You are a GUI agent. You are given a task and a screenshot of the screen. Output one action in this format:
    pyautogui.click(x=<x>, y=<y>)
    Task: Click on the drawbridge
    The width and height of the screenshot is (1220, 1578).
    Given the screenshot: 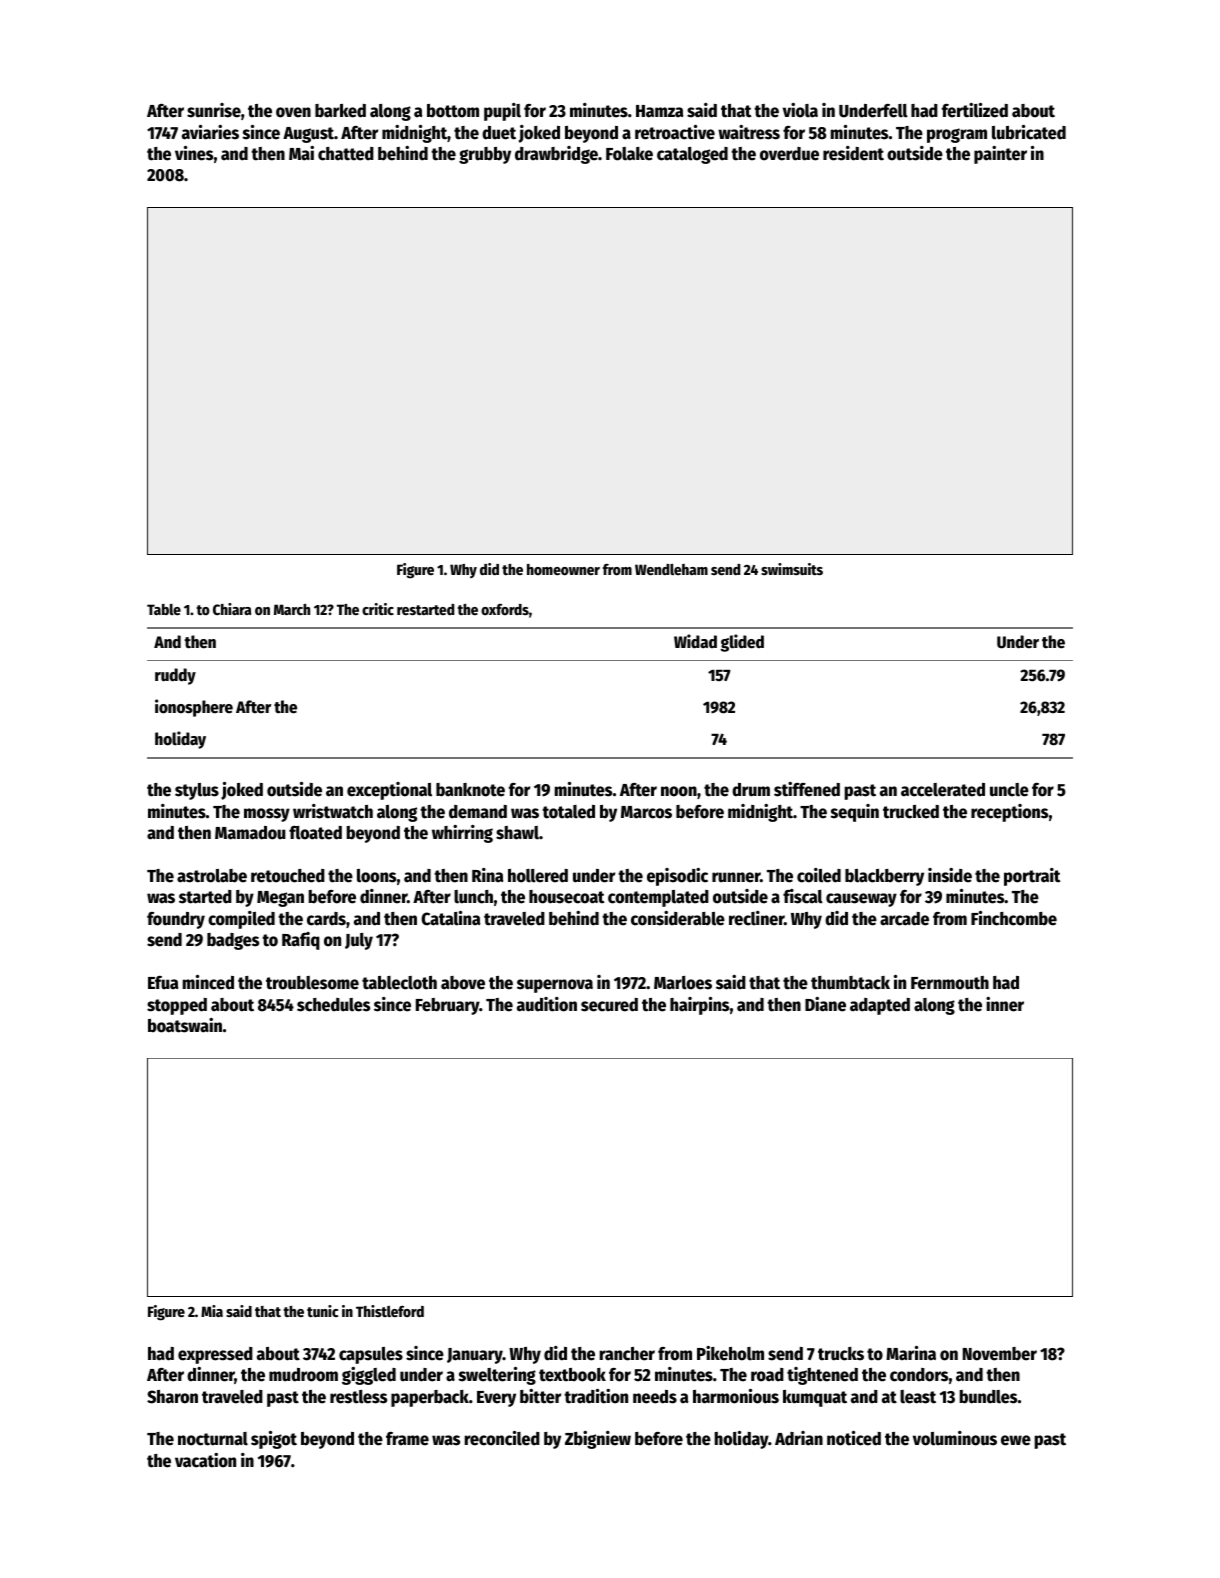 What is the action you would take?
    pyautogui.click(x=556, y=155)
